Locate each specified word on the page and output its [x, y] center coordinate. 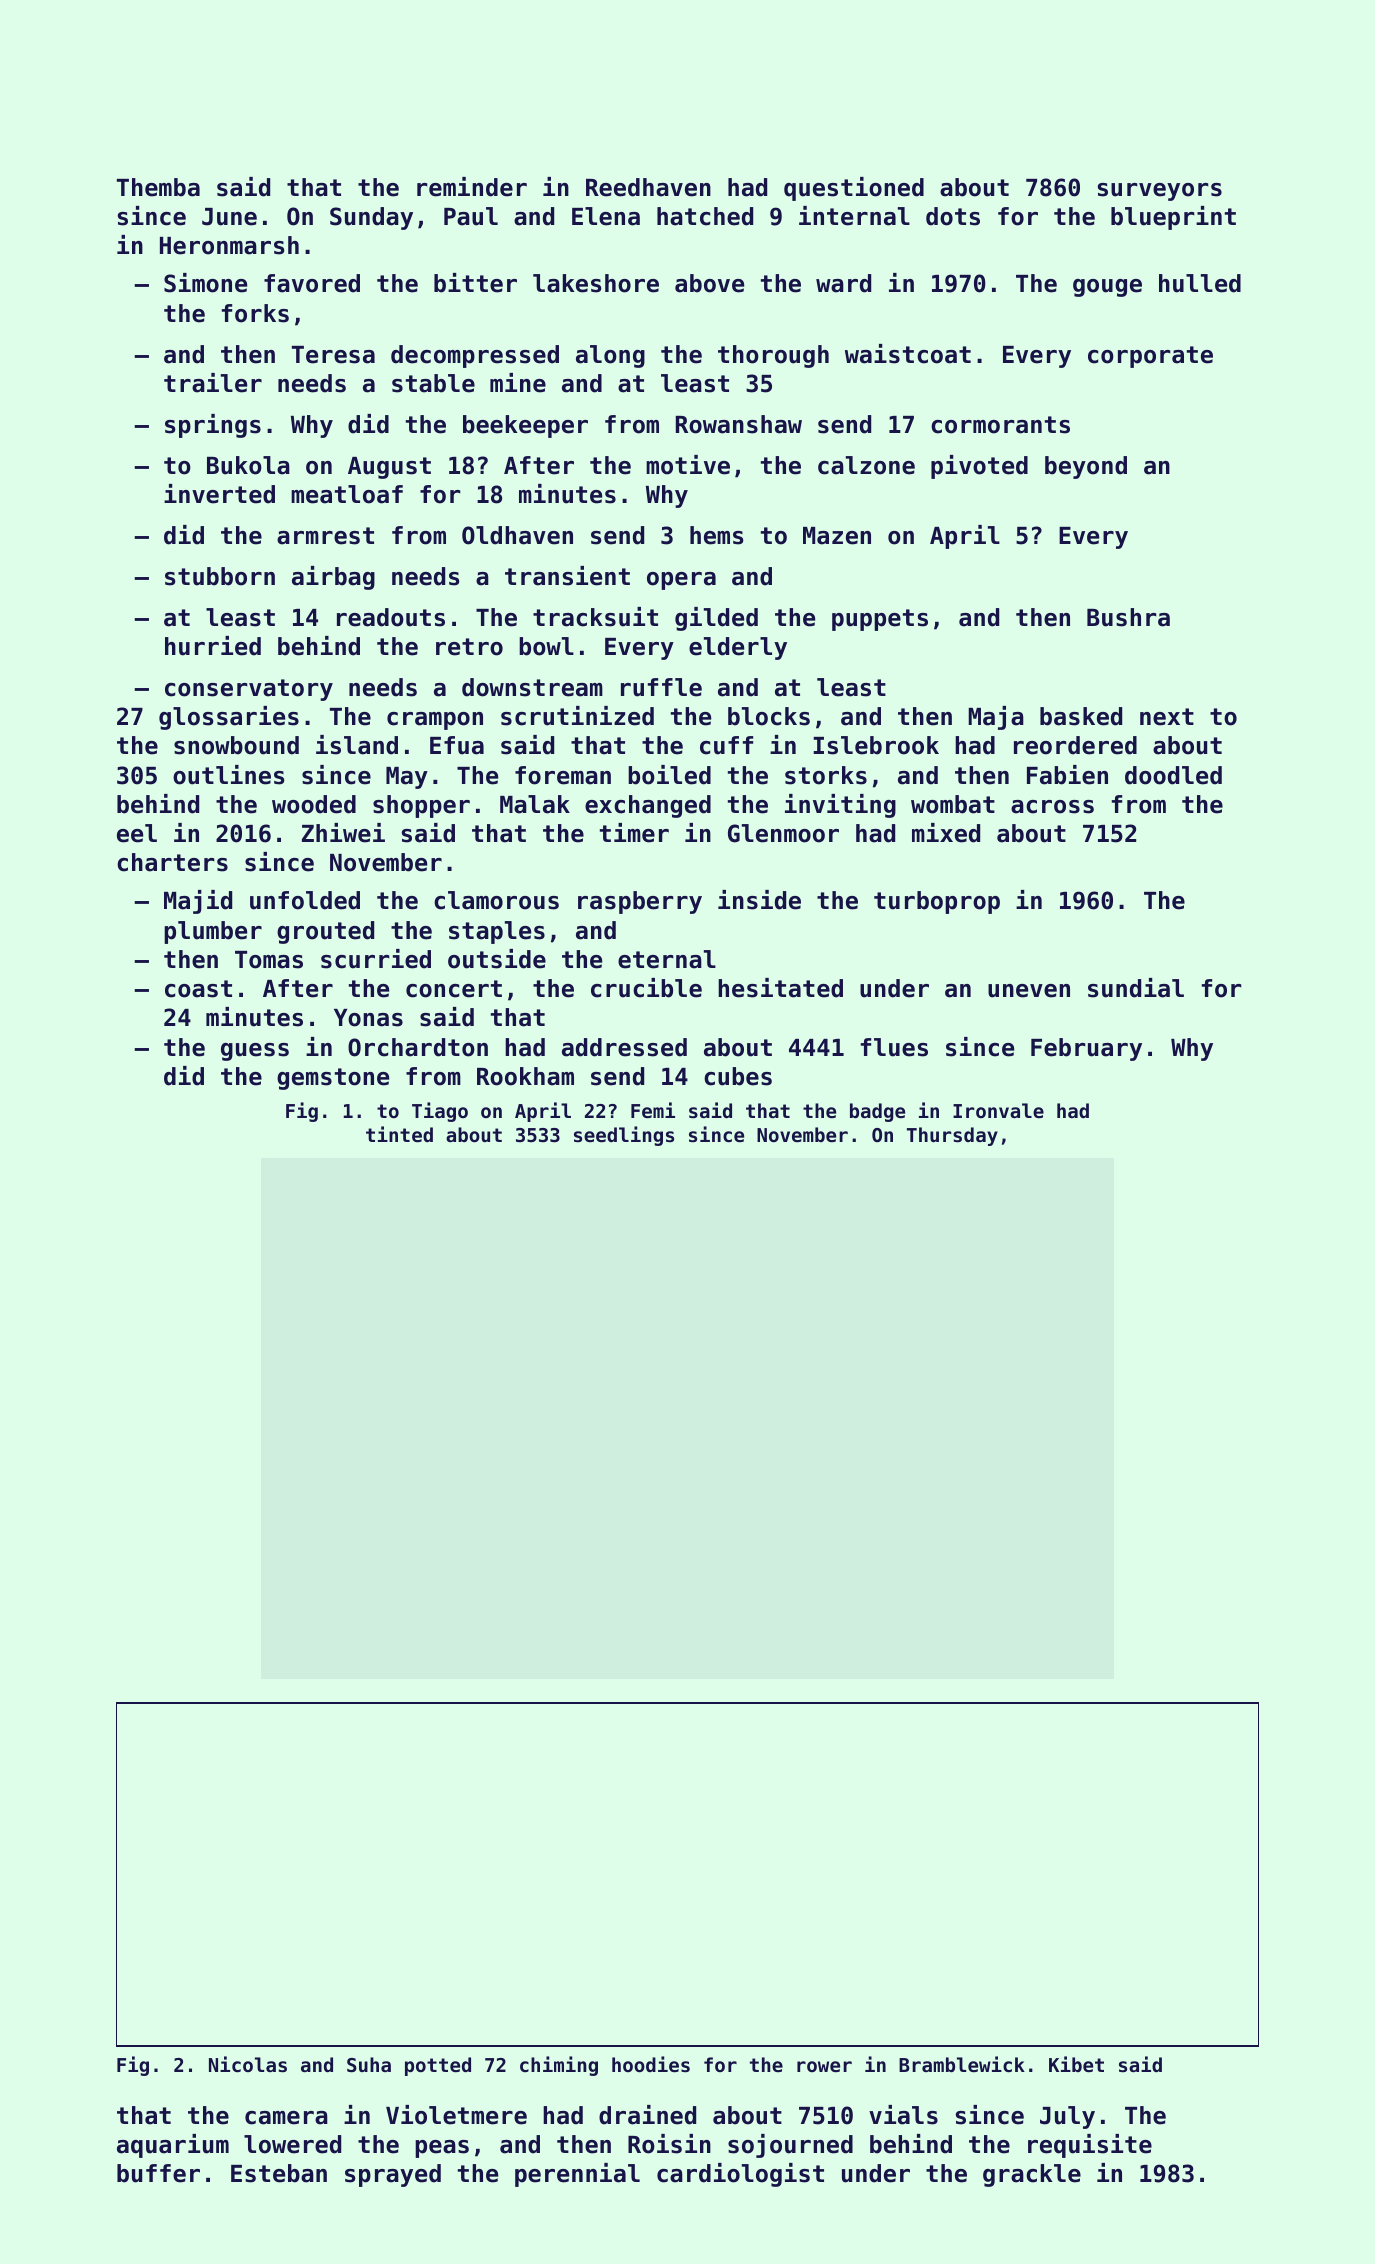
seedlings [624, 1136]
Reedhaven [648, 187]
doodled [1173, 775]
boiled [669, 775]
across [1052, 807]
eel [137, 833]
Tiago [440, 1112]
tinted [399, 1134]
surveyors [1160, 192]
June [229, 217]
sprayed [393, 2175]
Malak [535, 804]
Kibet [1076, 2064]
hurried [213, 646]
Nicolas [248, 2064]
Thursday [952, 1136]
